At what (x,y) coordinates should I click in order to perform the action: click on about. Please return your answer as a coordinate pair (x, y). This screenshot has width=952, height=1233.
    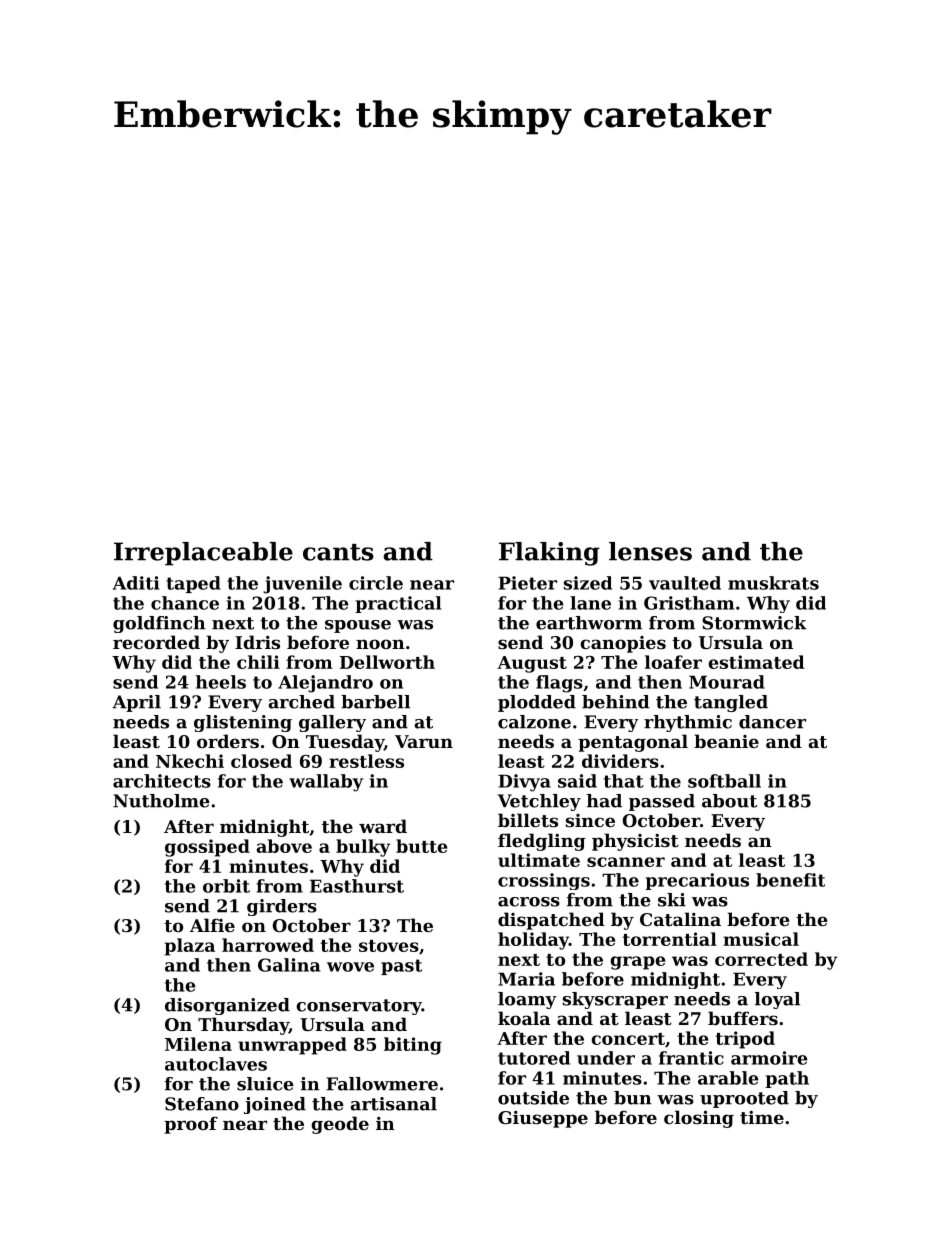
    Looking at the image, I should click on (729, 801).
